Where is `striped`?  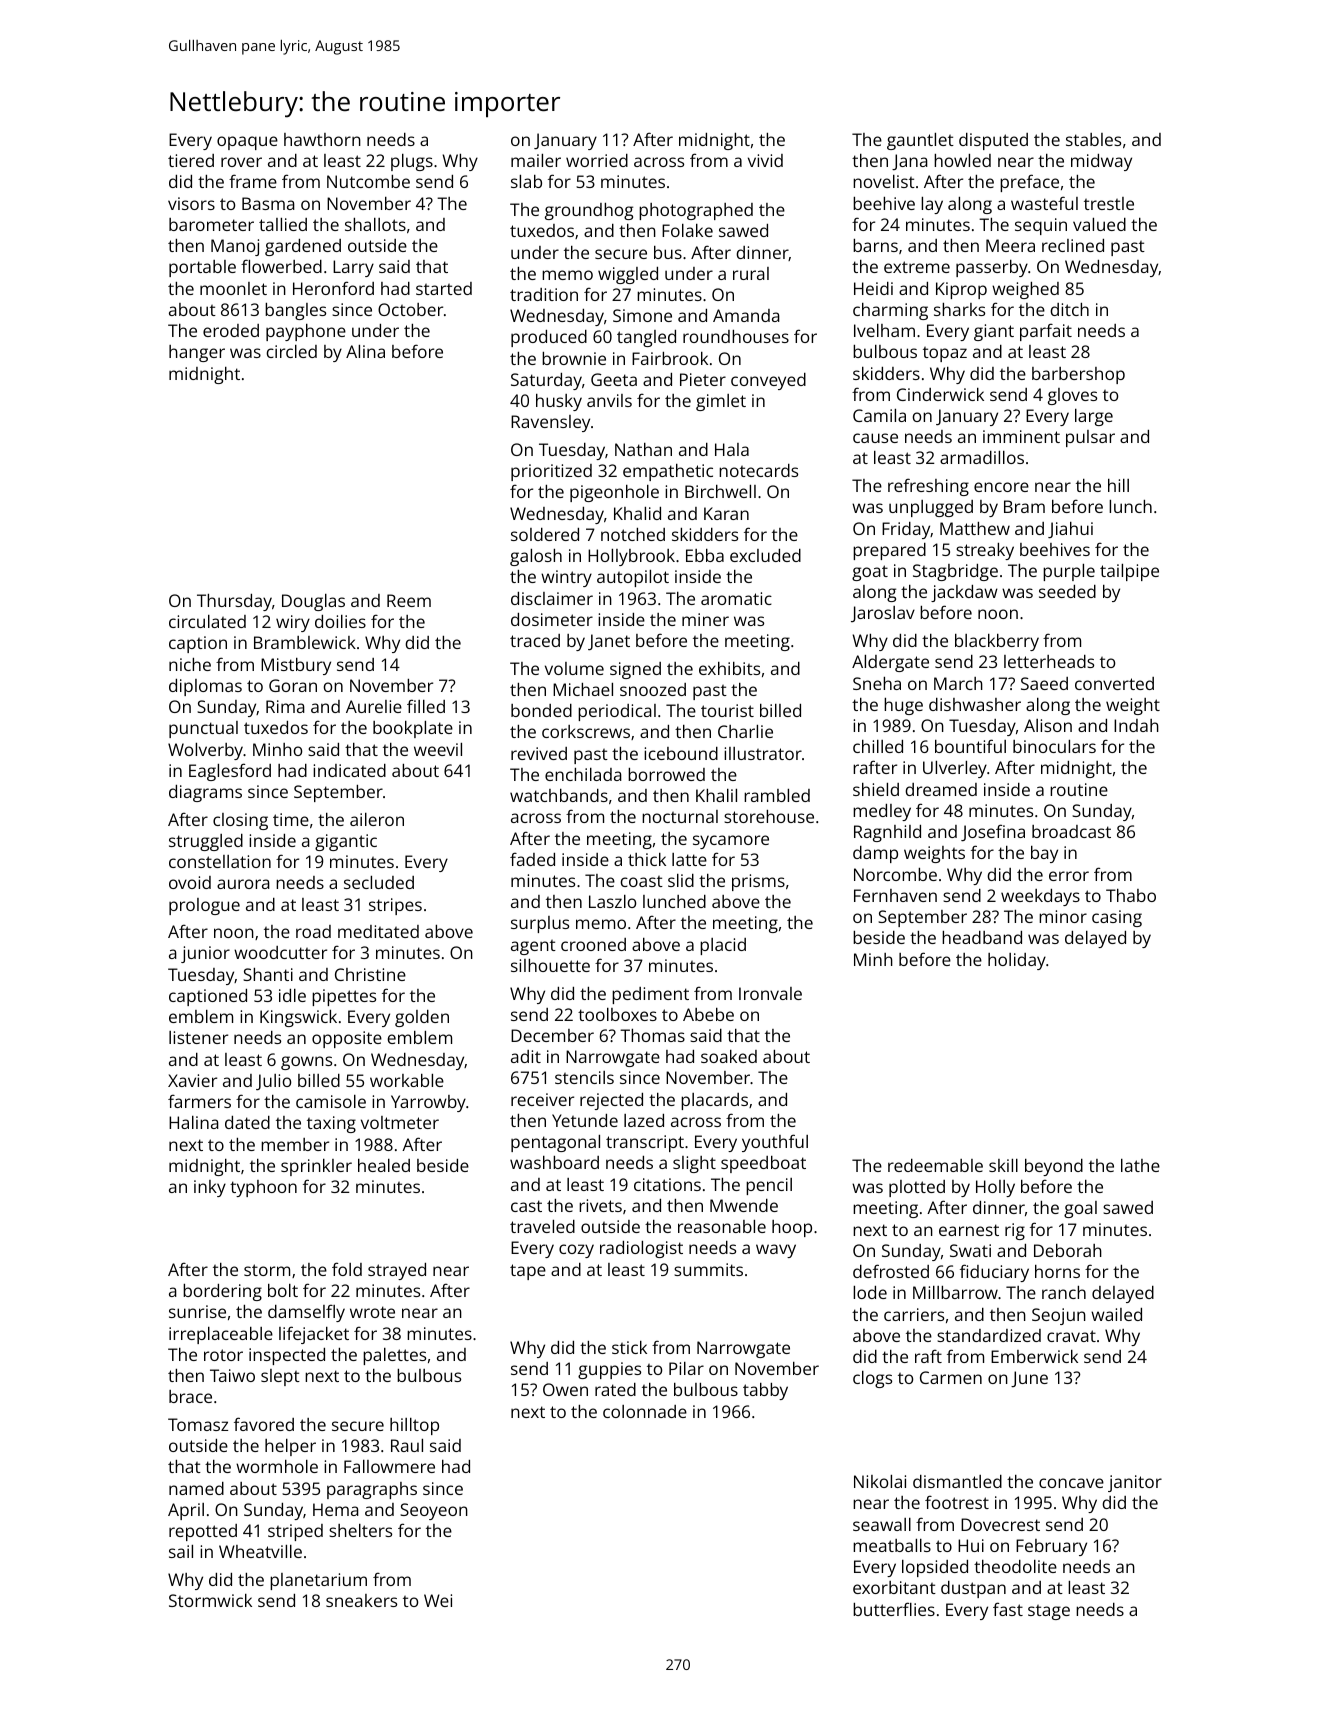 striped is located at coordinates (295, 1532).
